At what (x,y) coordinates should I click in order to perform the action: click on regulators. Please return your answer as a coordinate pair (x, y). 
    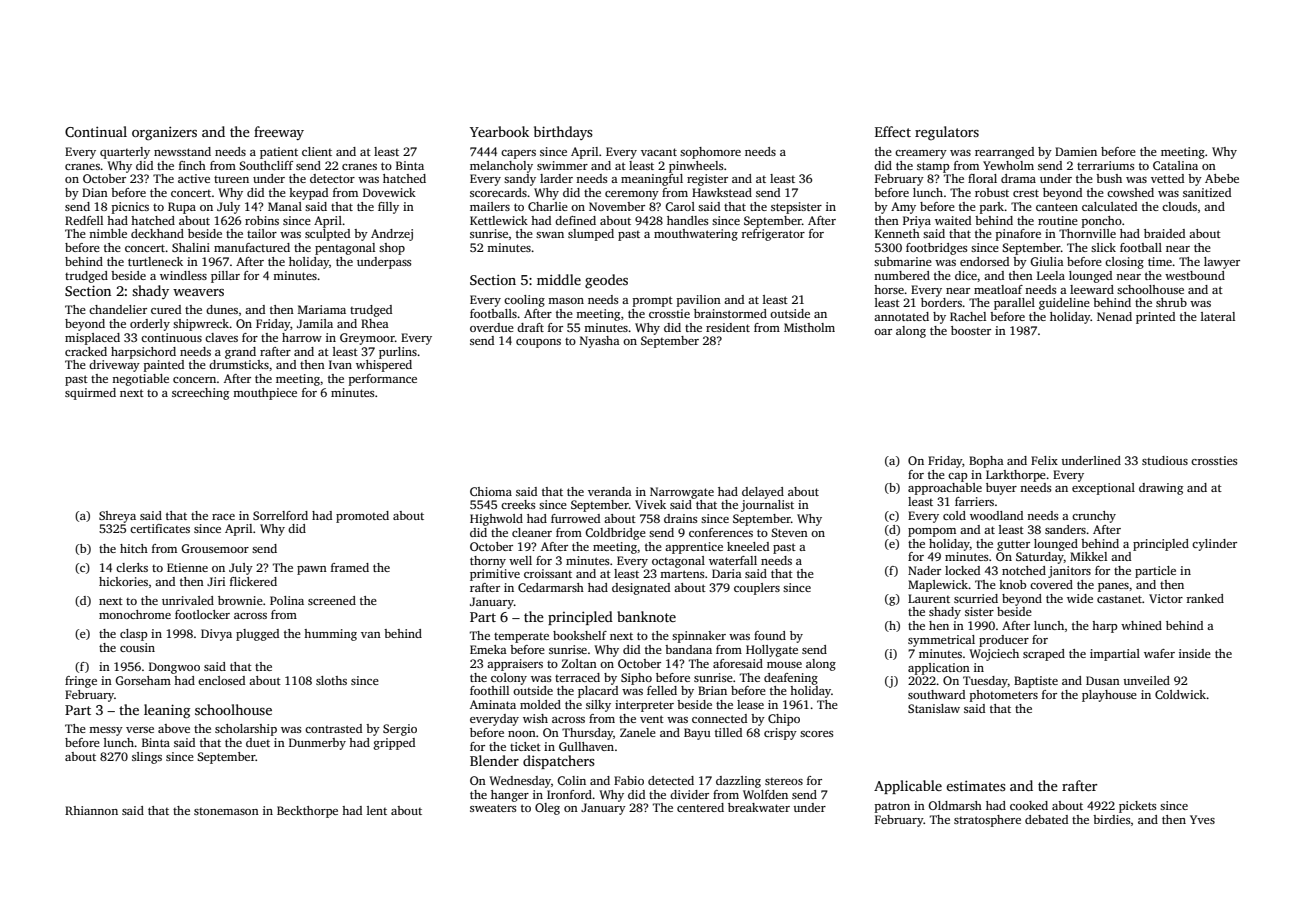
    Looking at the image, I should click on (947, 133).
